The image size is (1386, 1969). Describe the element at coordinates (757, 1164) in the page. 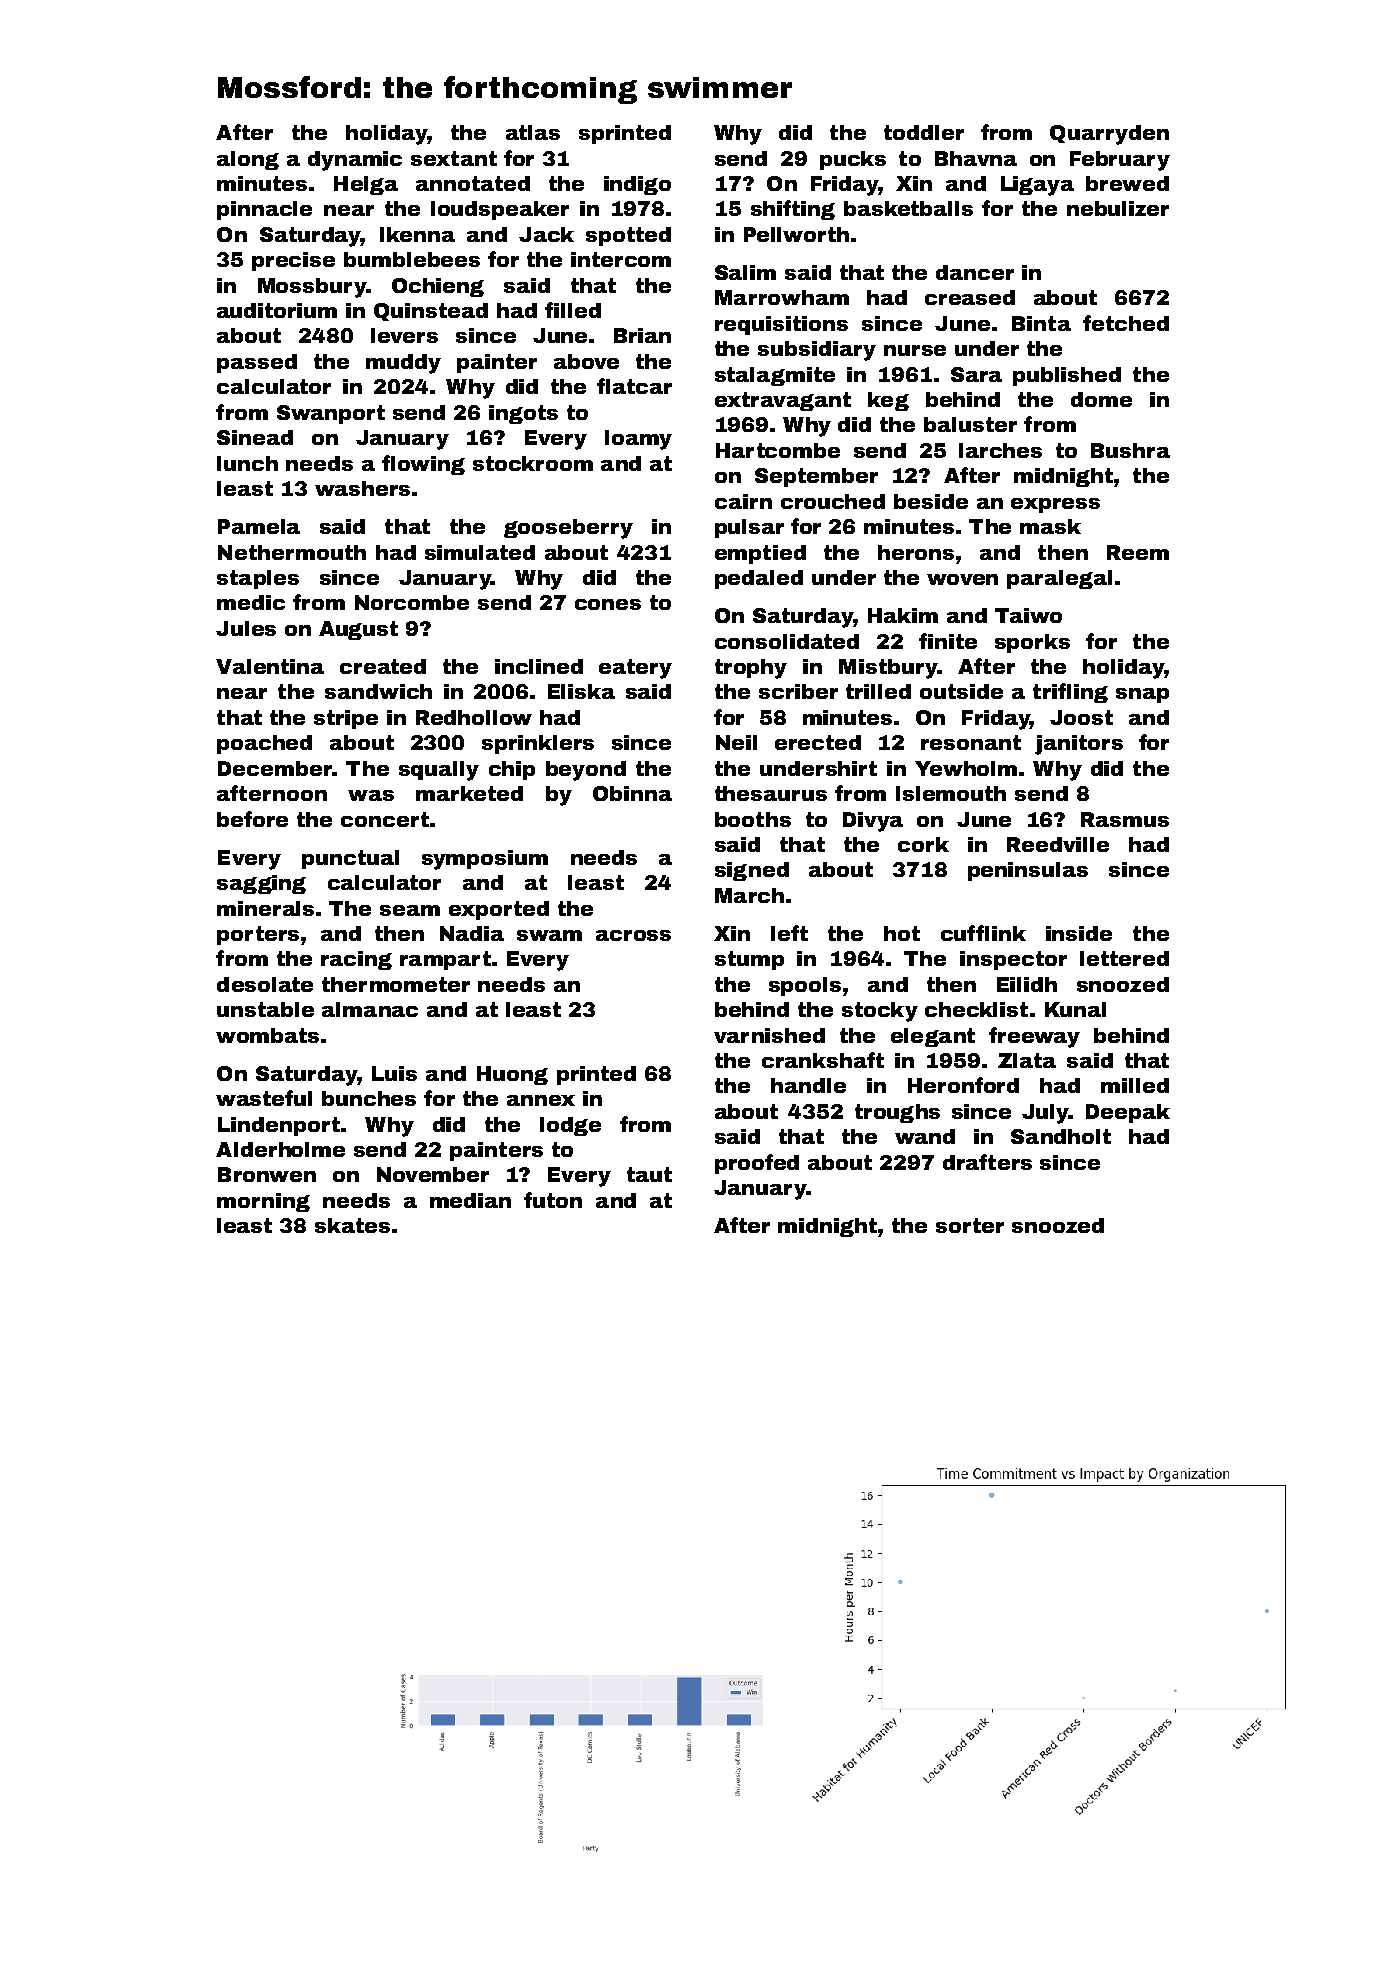

I see `proofed` at that location.
